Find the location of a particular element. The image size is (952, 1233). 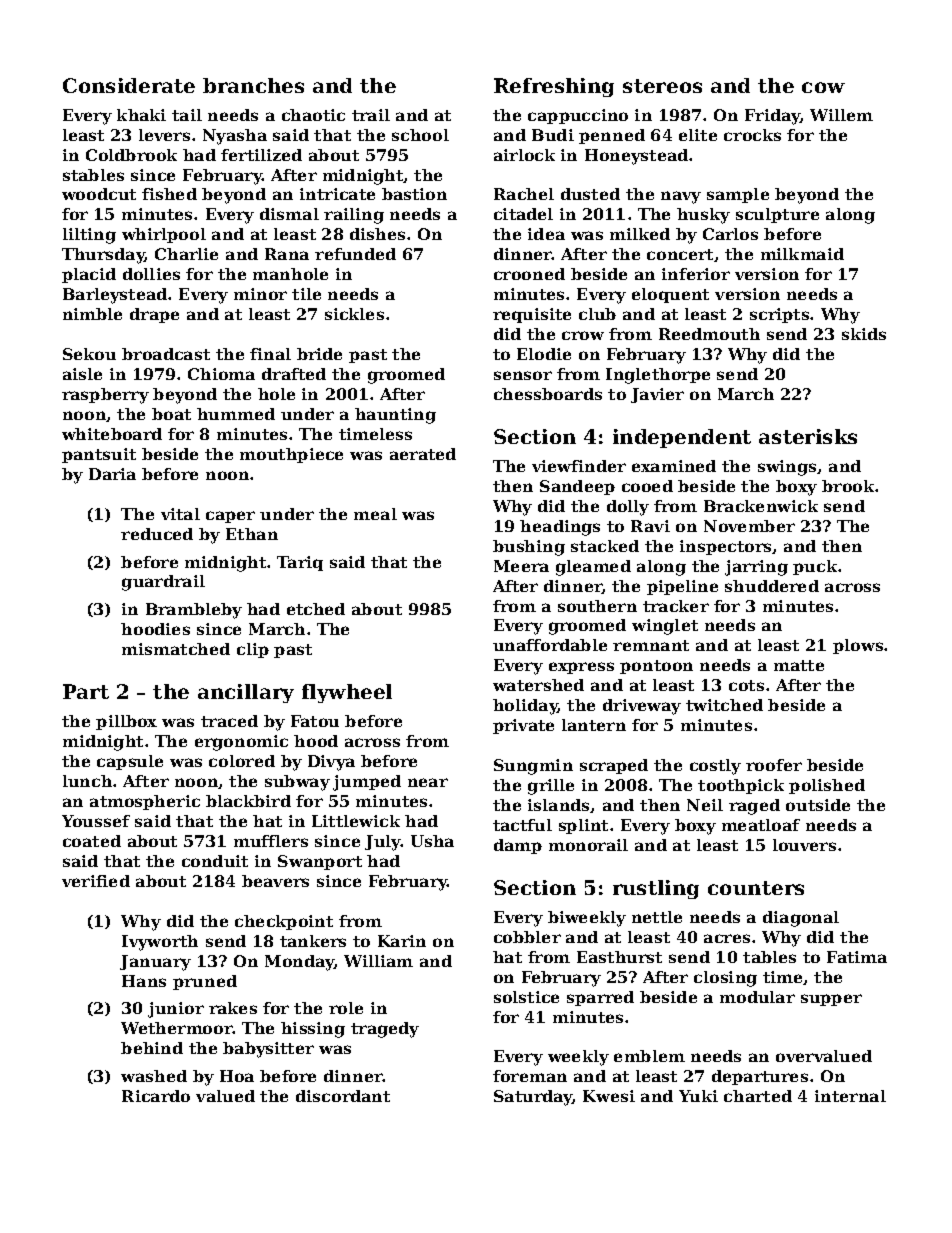

asterisks is located at coordinates (808, 436).
